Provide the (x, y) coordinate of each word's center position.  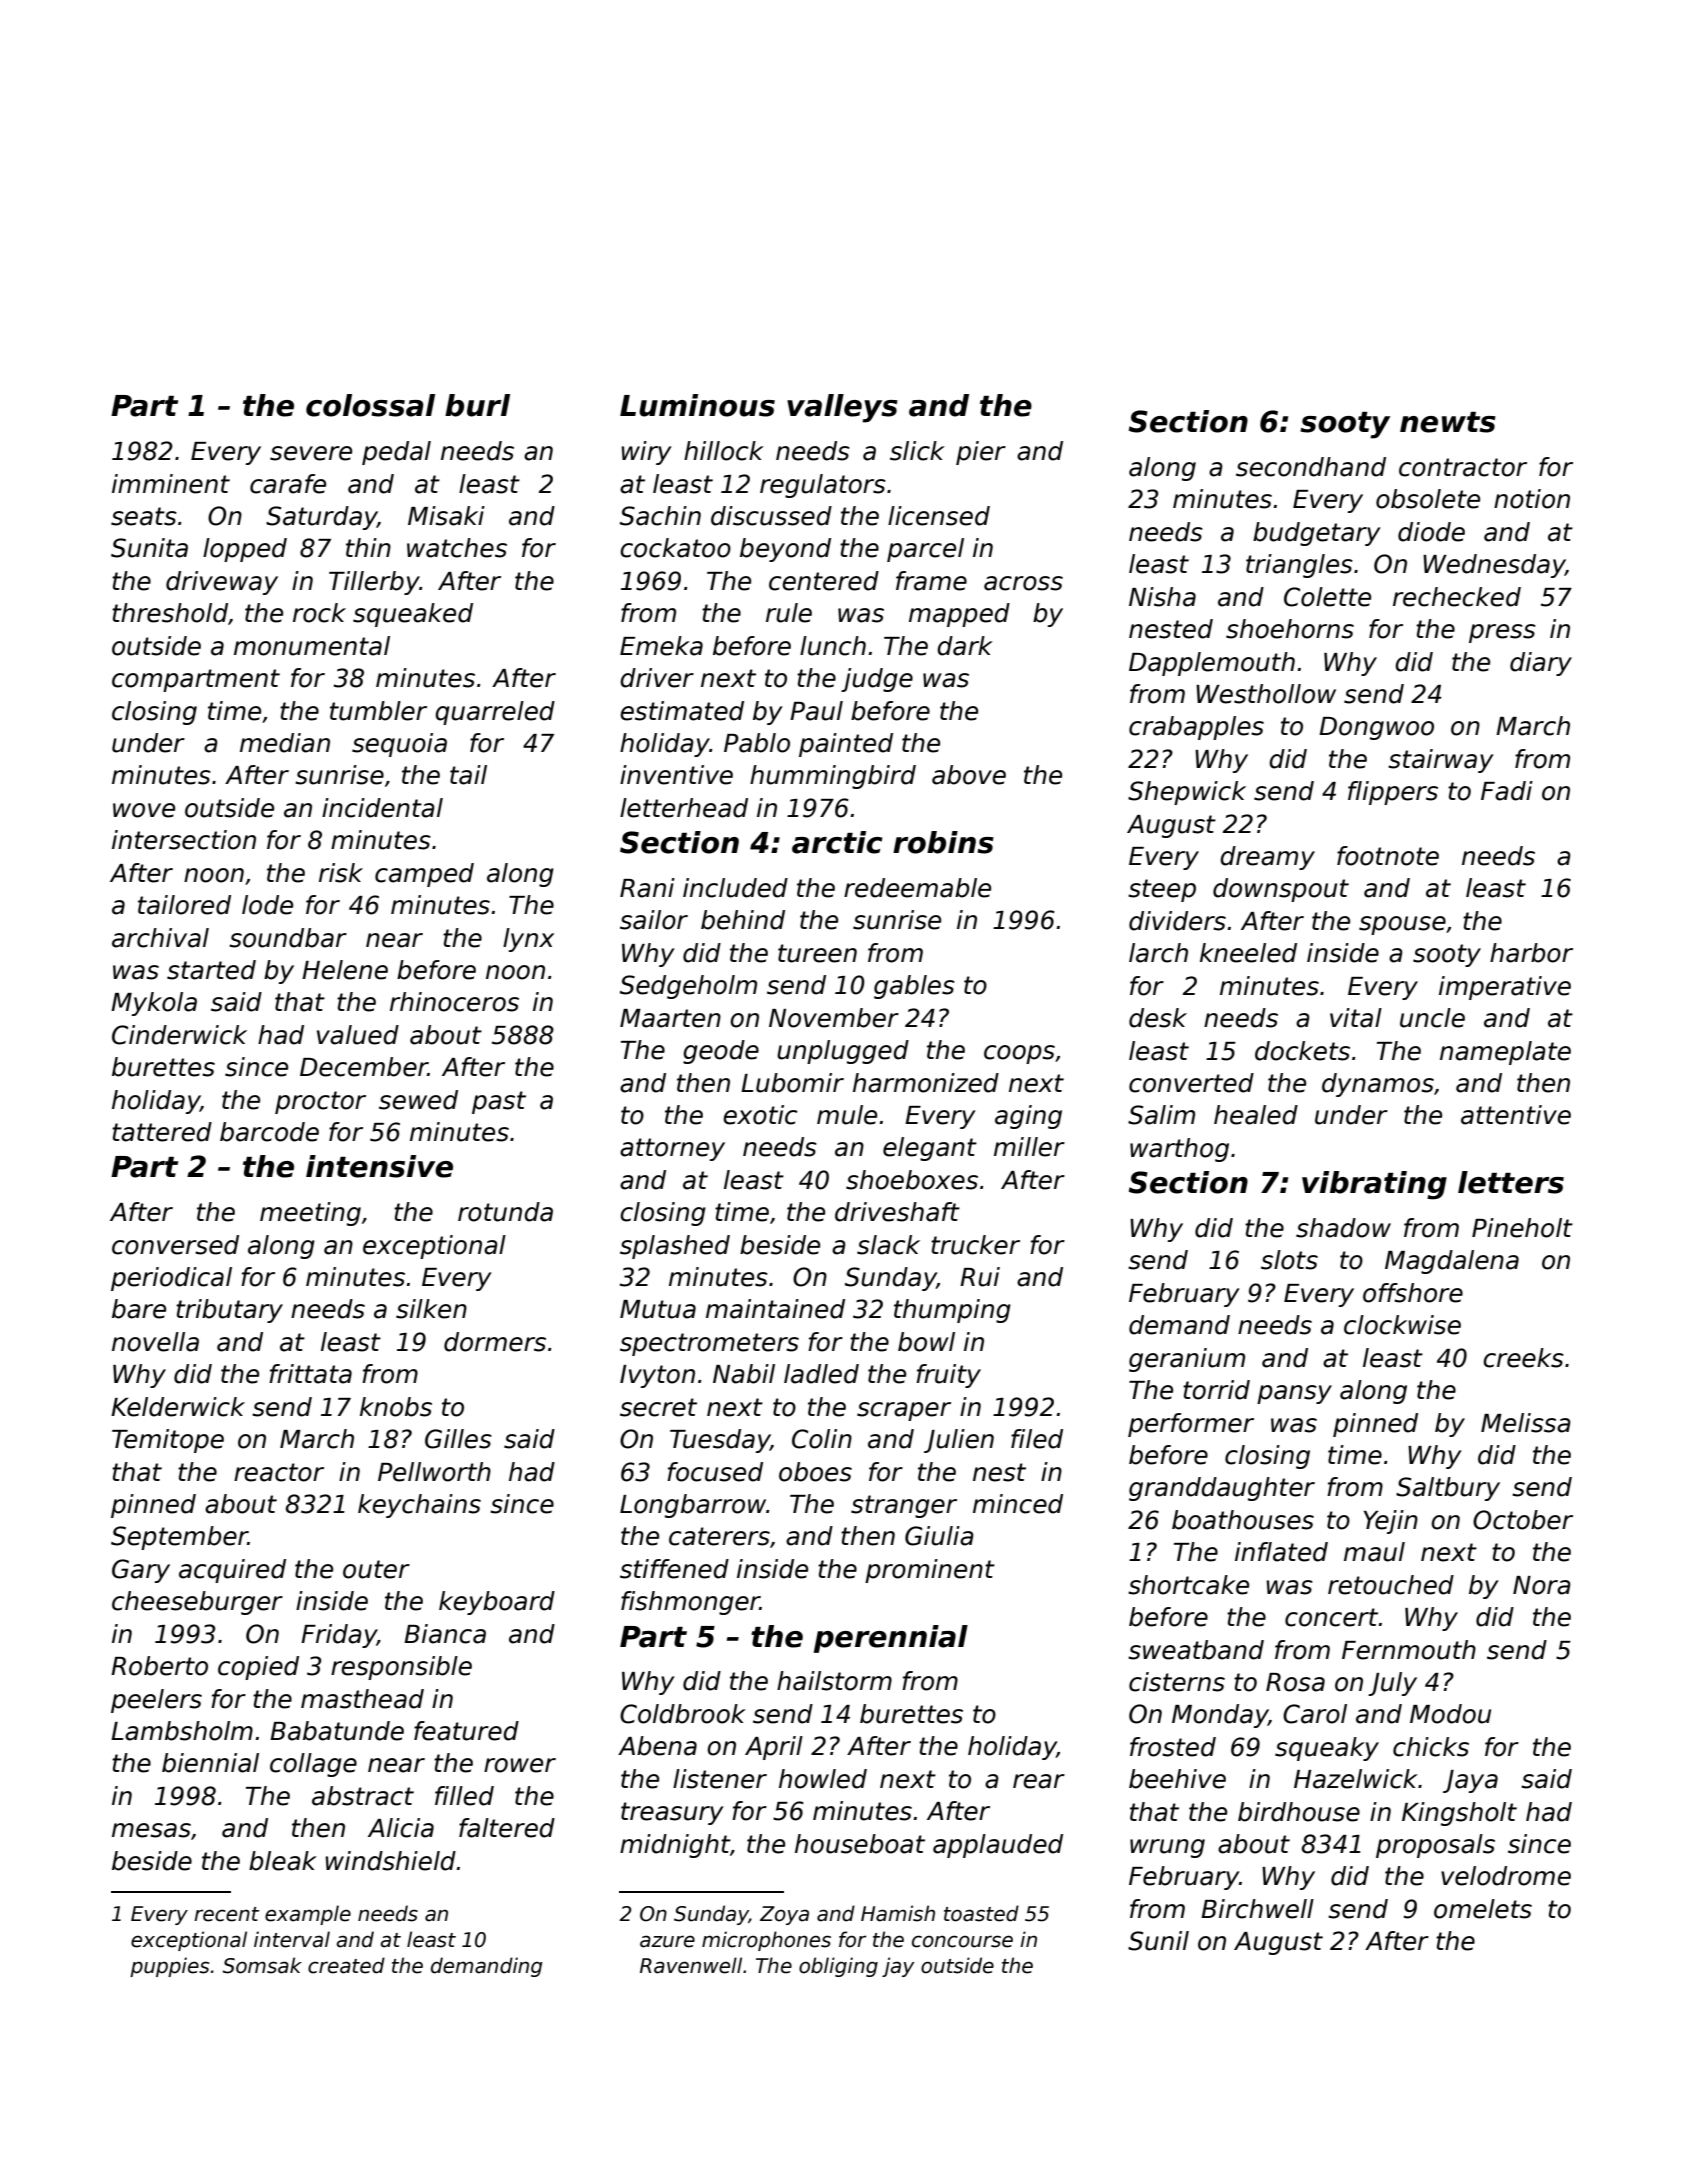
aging (1028, 1117)
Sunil (1158, 1941)
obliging (838, 1967)
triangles (1299, 566)
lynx (528, 940)
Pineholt (1522, 1228)
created (346, 1965)
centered (824, 581)
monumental (312, 646)
